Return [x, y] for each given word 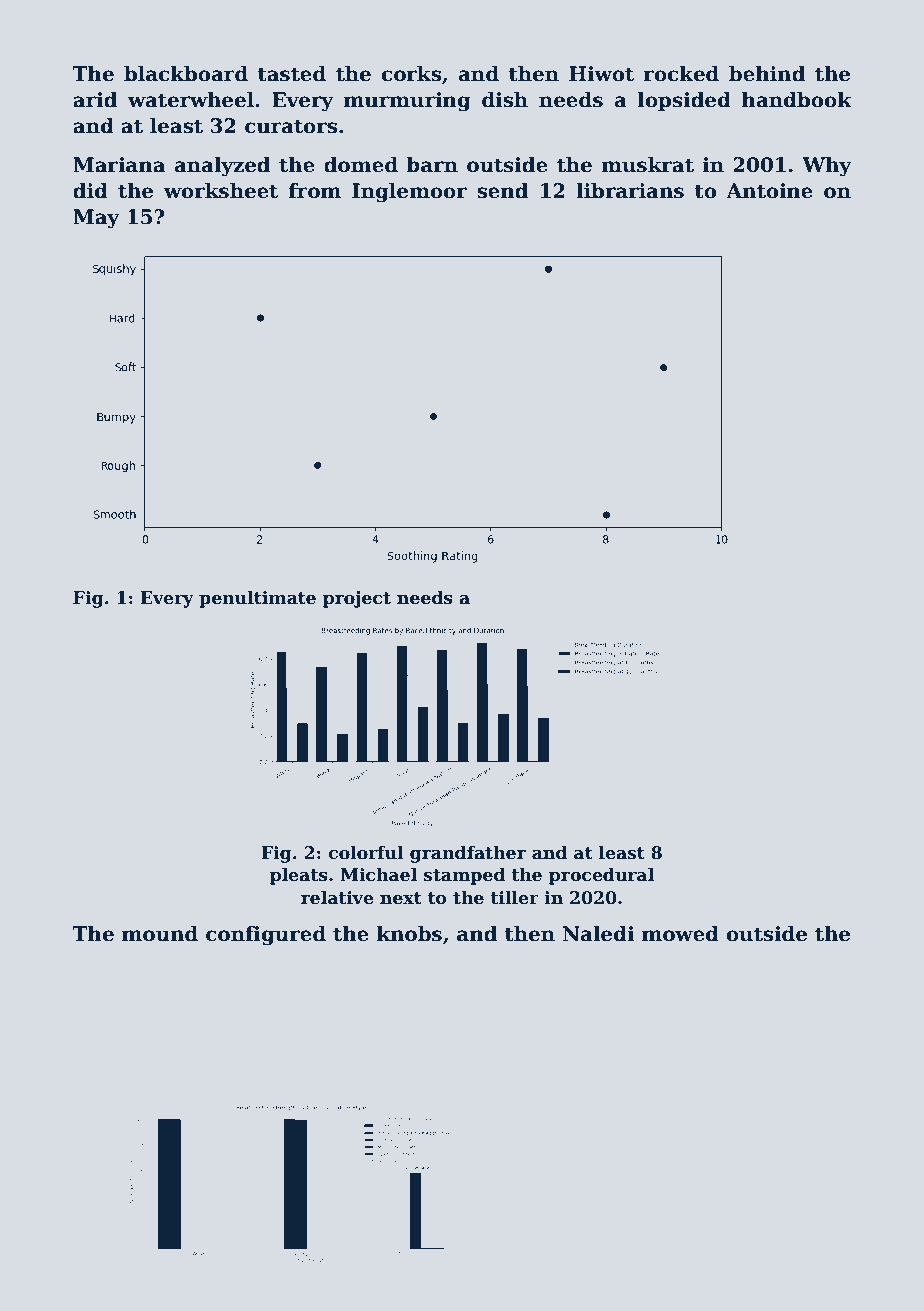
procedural [601, 876]
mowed [680, 934]
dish [505, 100]
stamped [464, 876]
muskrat [647, 165]
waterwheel [191, 100]
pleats [299, 876]
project [357, 599]
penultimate [257, 599]
